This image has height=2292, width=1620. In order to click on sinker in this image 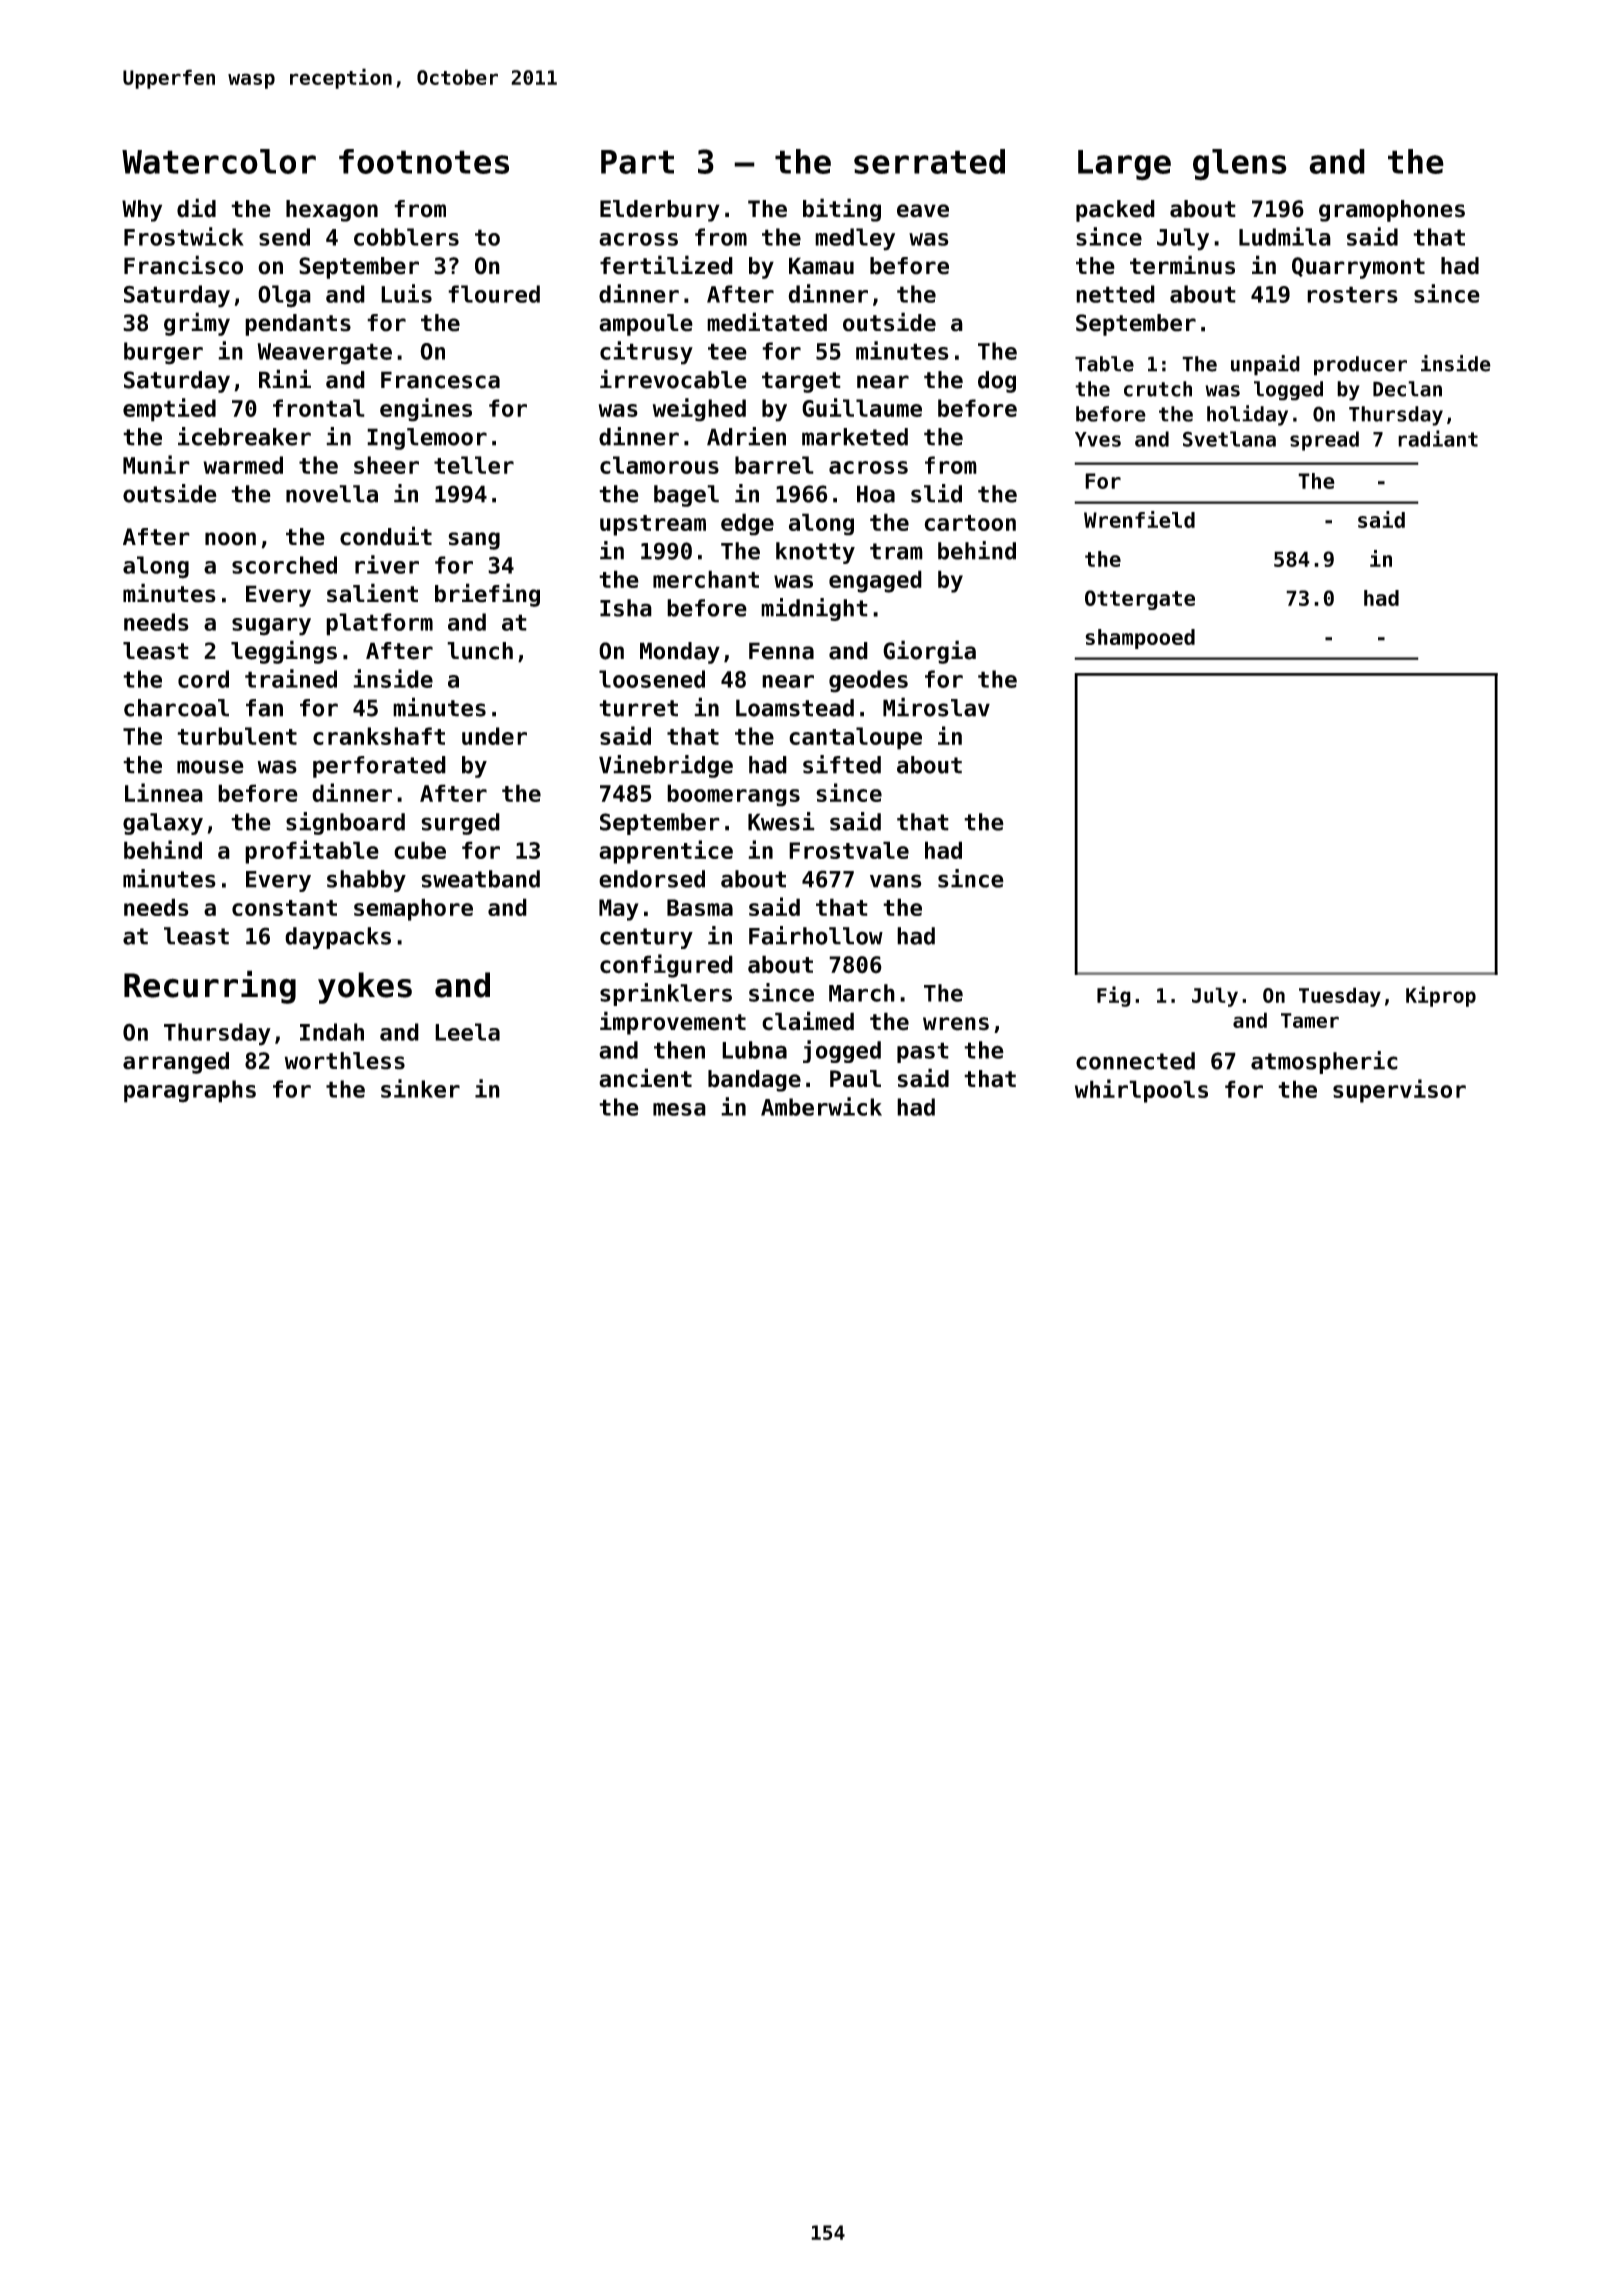, I will do `click(420, 1088)`.
